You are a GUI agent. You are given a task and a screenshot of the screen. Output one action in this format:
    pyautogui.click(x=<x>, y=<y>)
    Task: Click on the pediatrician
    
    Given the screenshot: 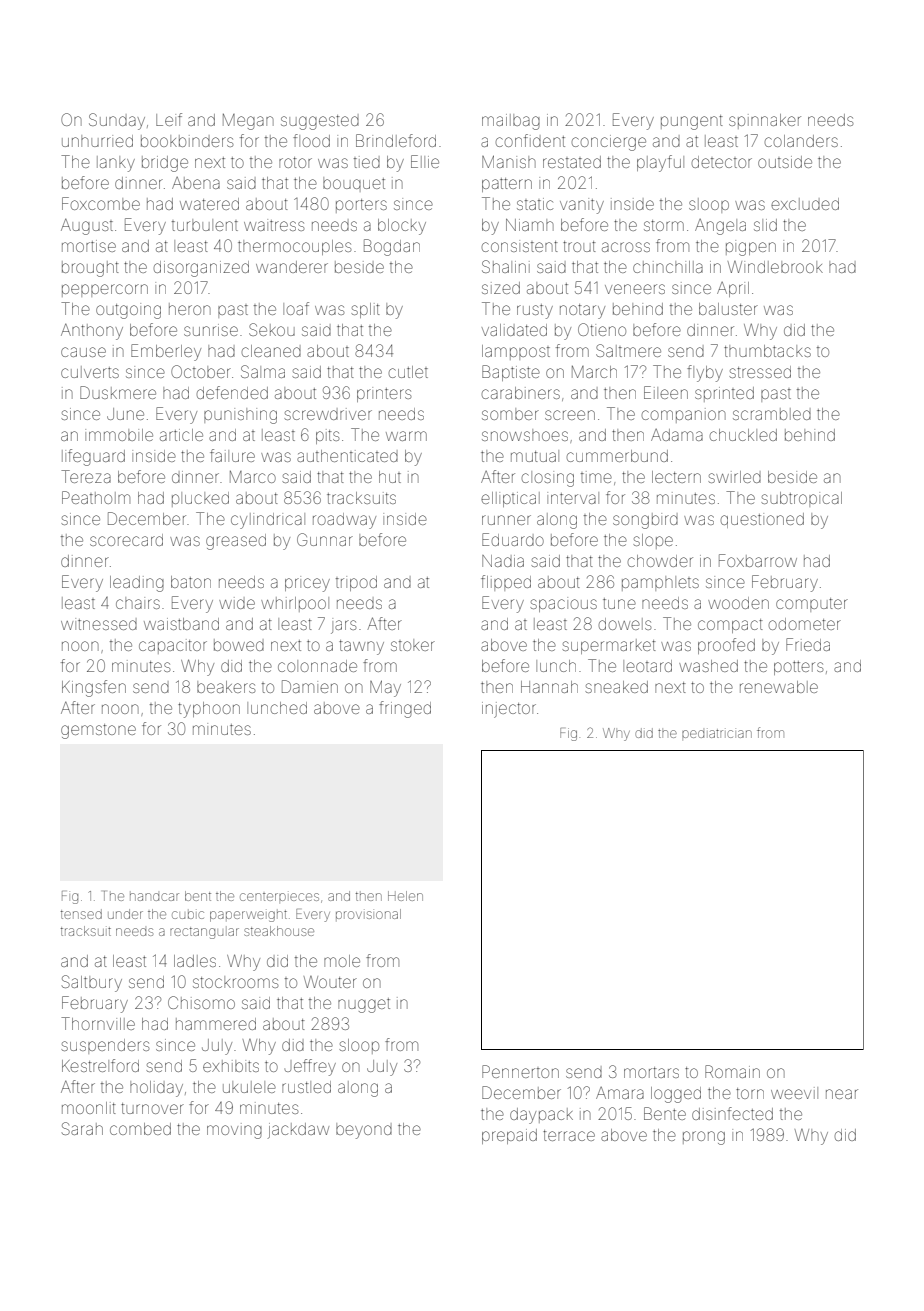 What is the action you would take?
    pyautogui.click(x=717, y=733)
